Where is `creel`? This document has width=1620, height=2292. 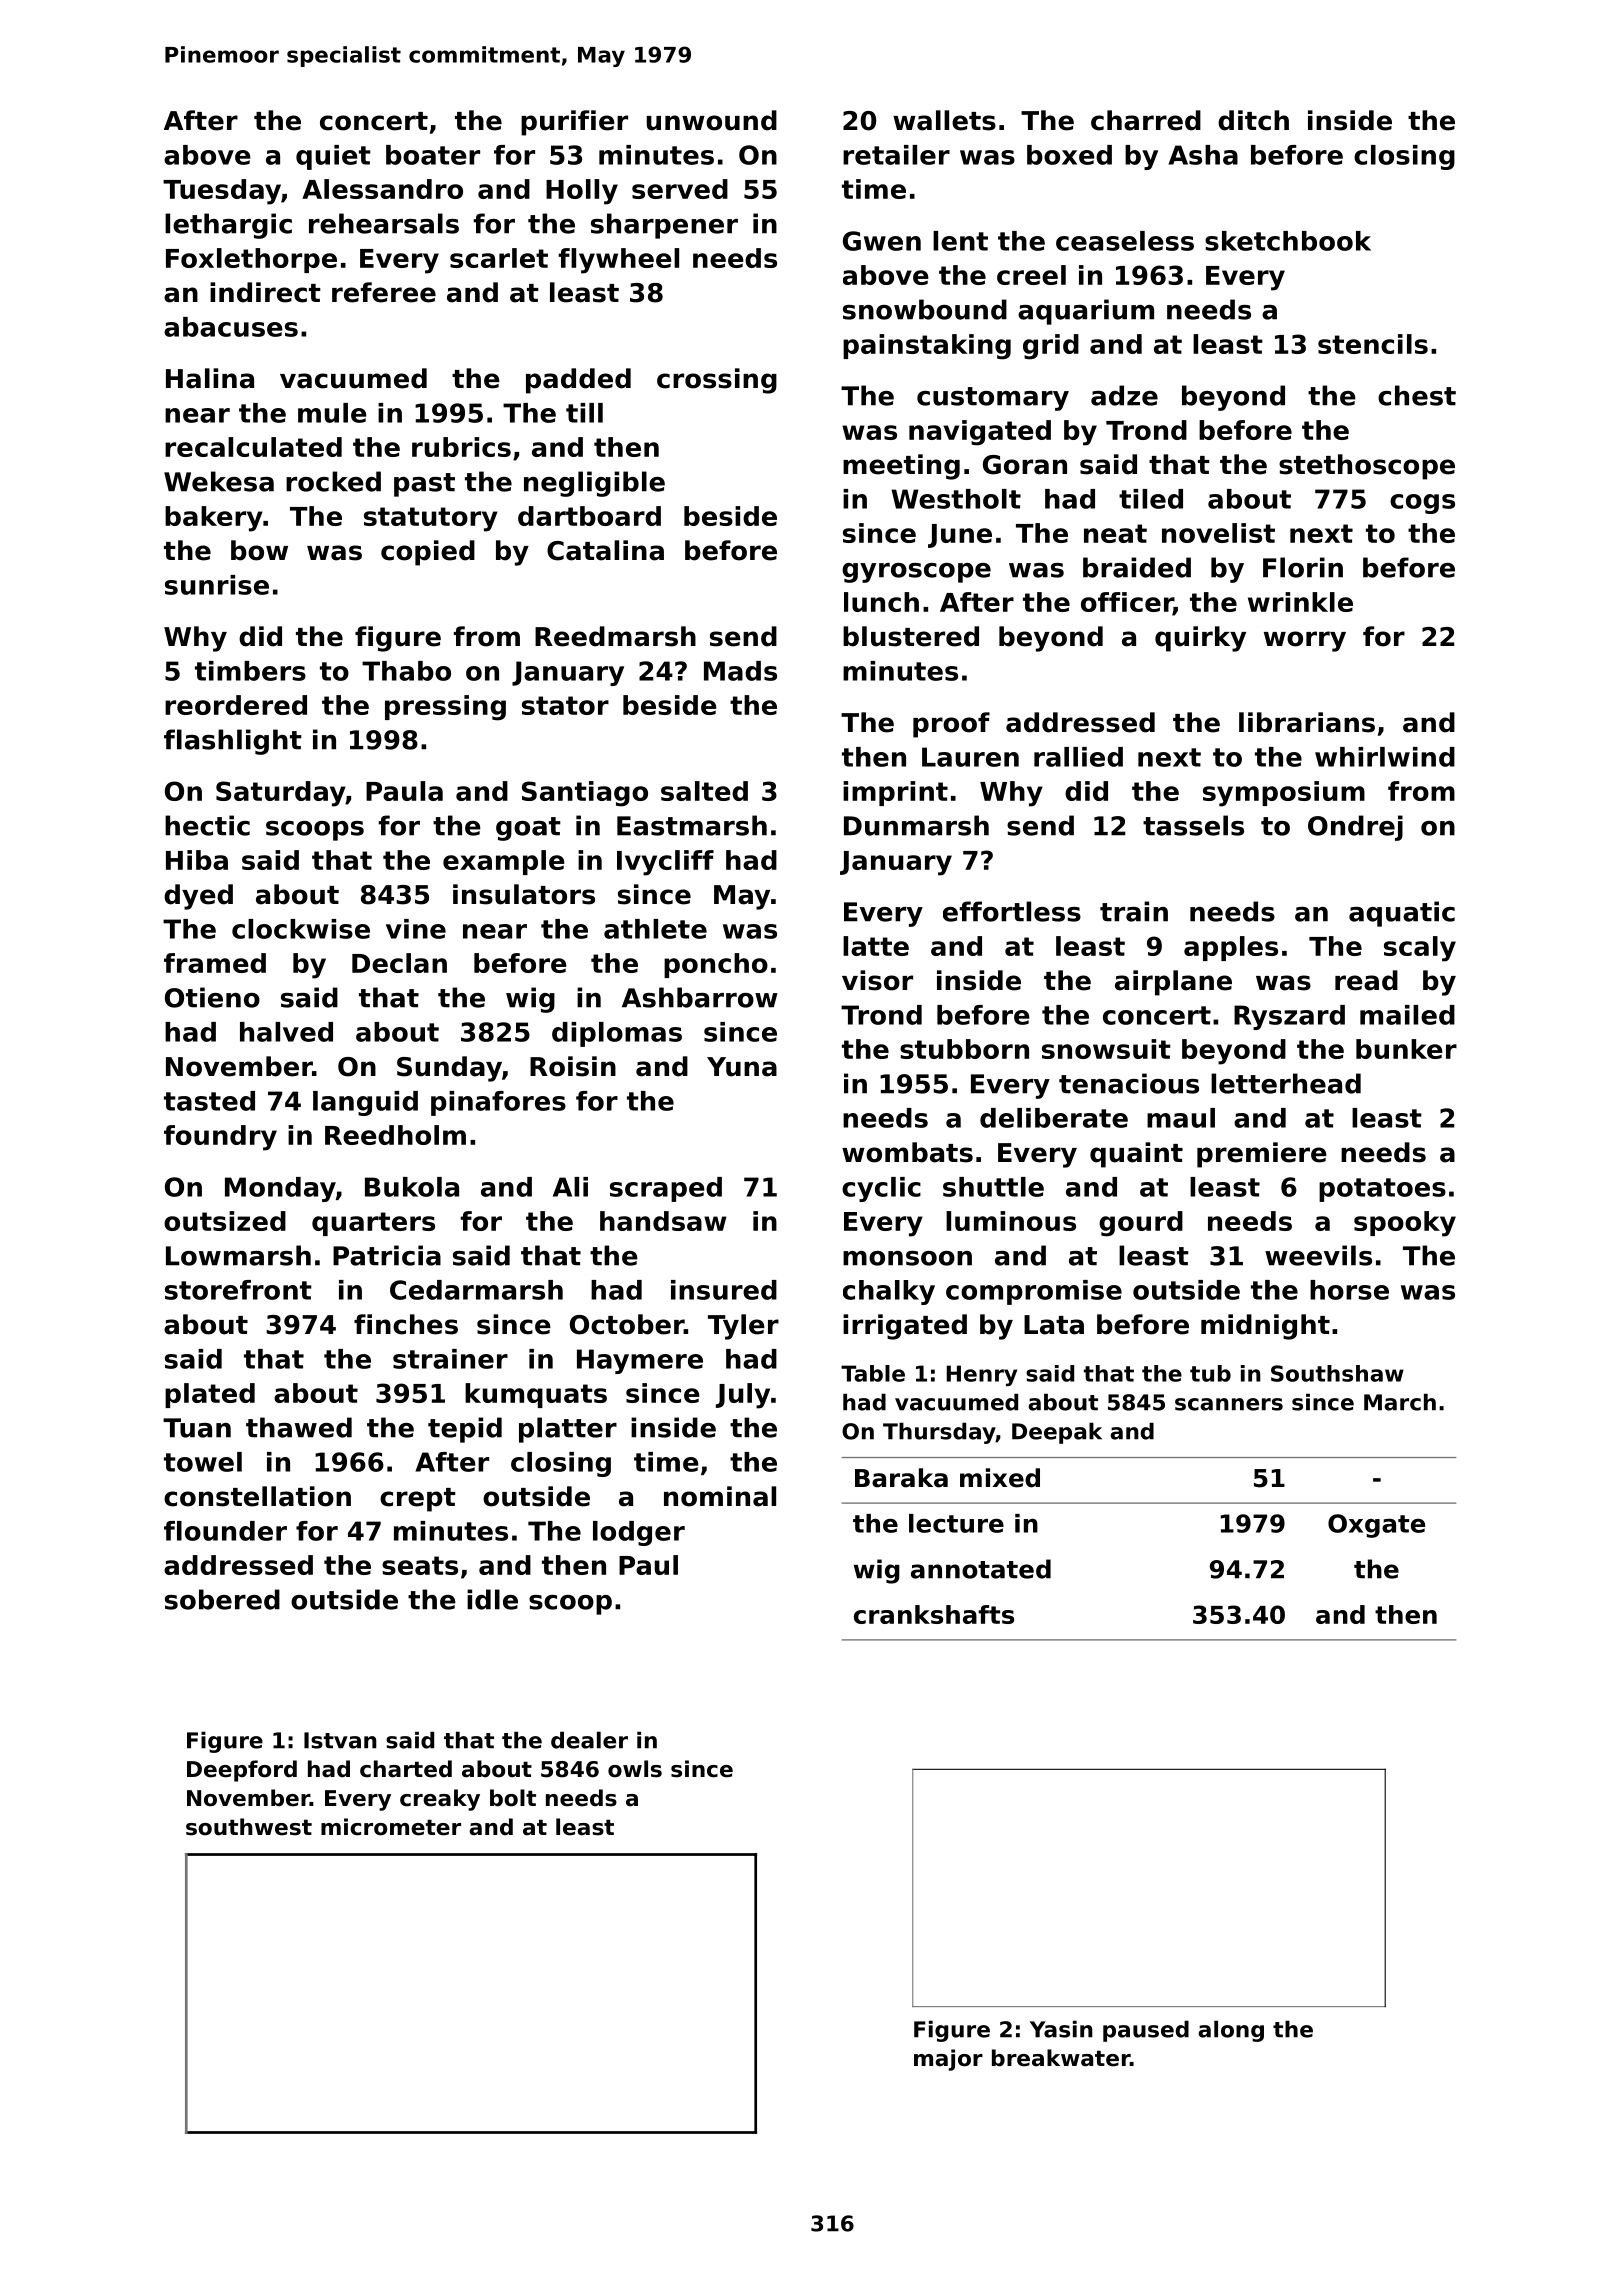
creel is located at coordinates (1031, 275).
